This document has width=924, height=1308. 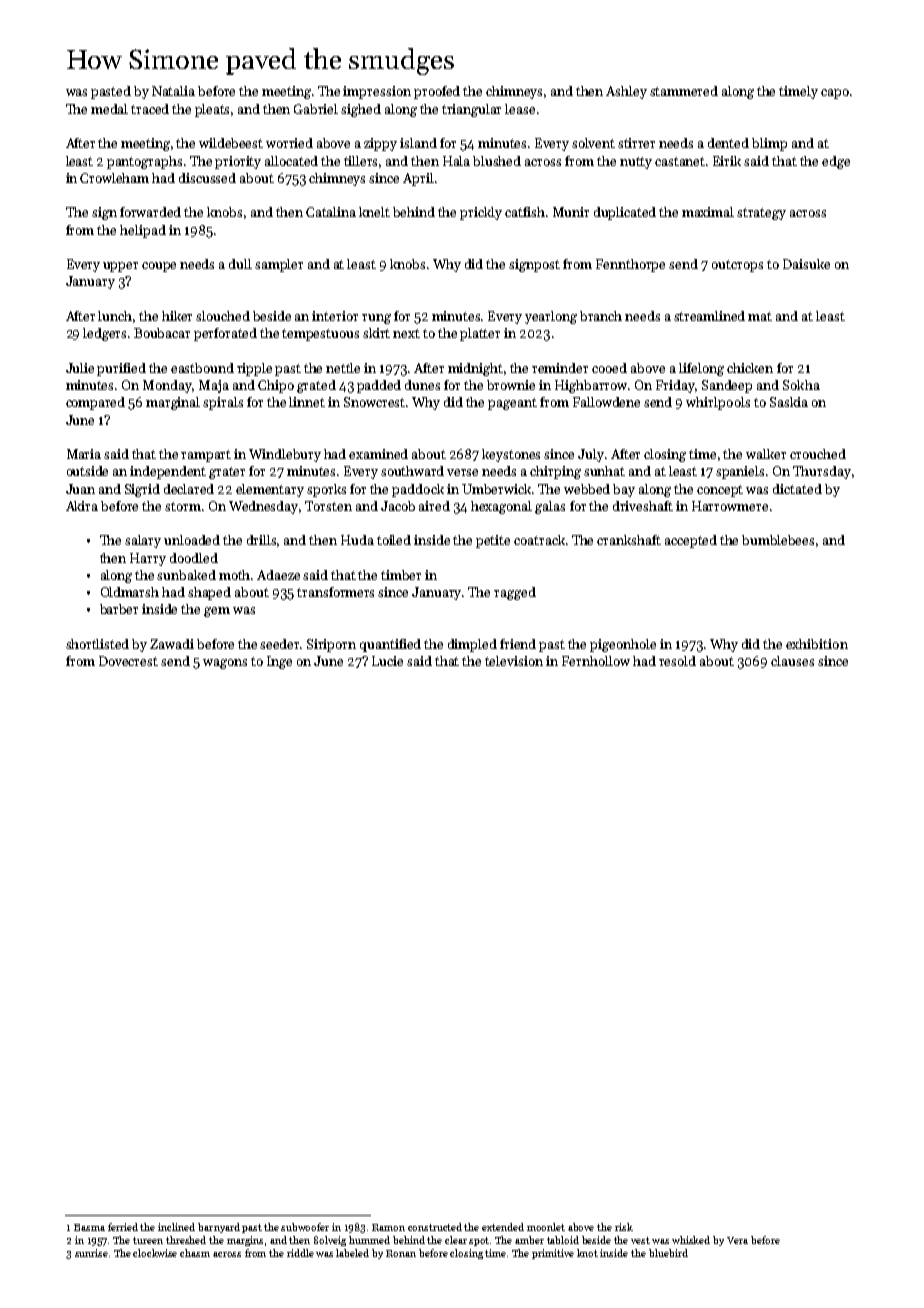 What do you see at coordinates (150, 109) in the document?
I see `traced` at bounding box center [150, 109].
